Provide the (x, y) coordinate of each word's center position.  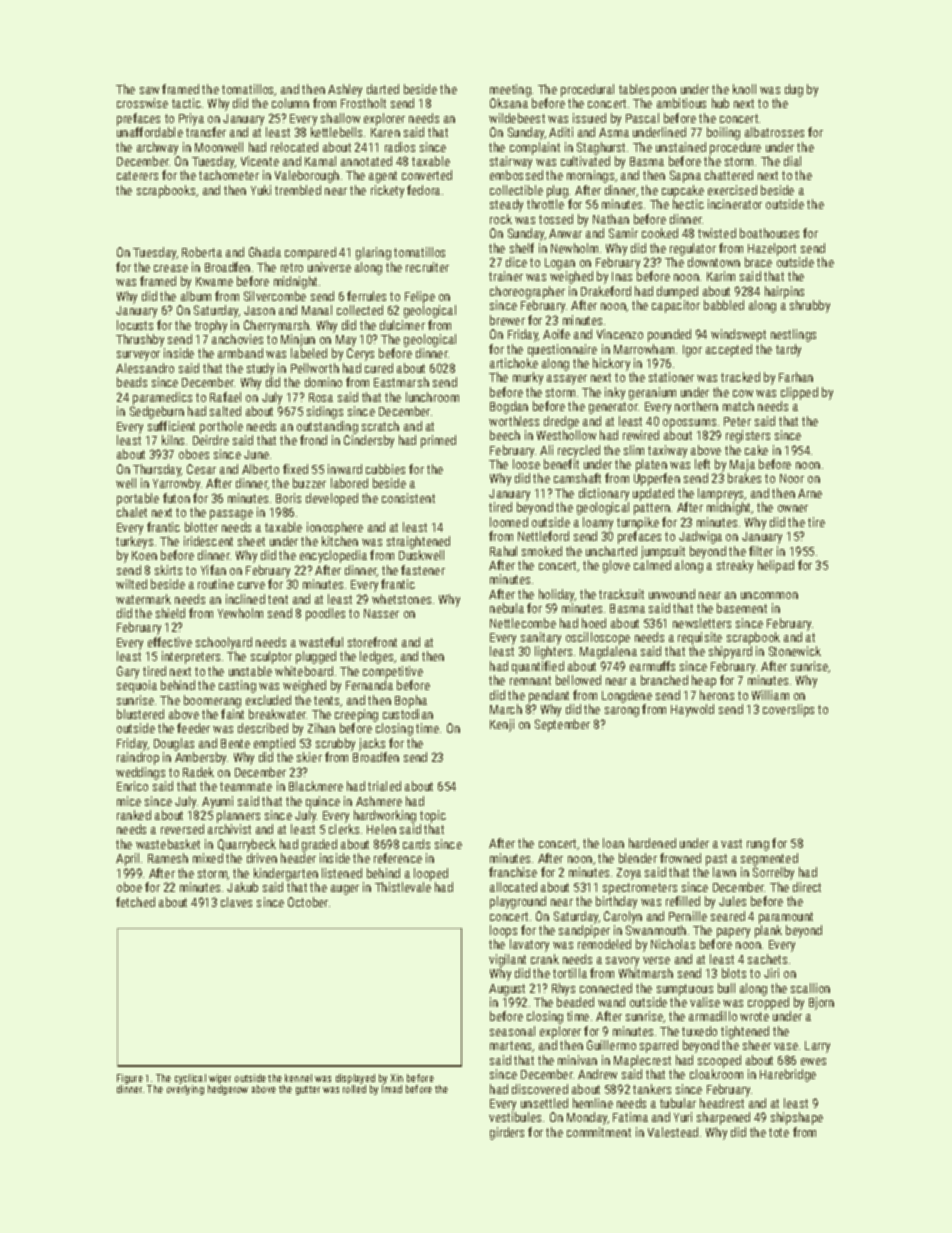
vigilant (507, 960)
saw (149, 90)
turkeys (134, 542)
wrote (754, 1016)
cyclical (190, 1079)
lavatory (529, 945)
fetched (135, 902)
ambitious (681, 103)
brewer (507, 320)
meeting (510, 90)
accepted (729, 350)
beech (505, 435)
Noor (792, 478)
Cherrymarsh (276, 326)
